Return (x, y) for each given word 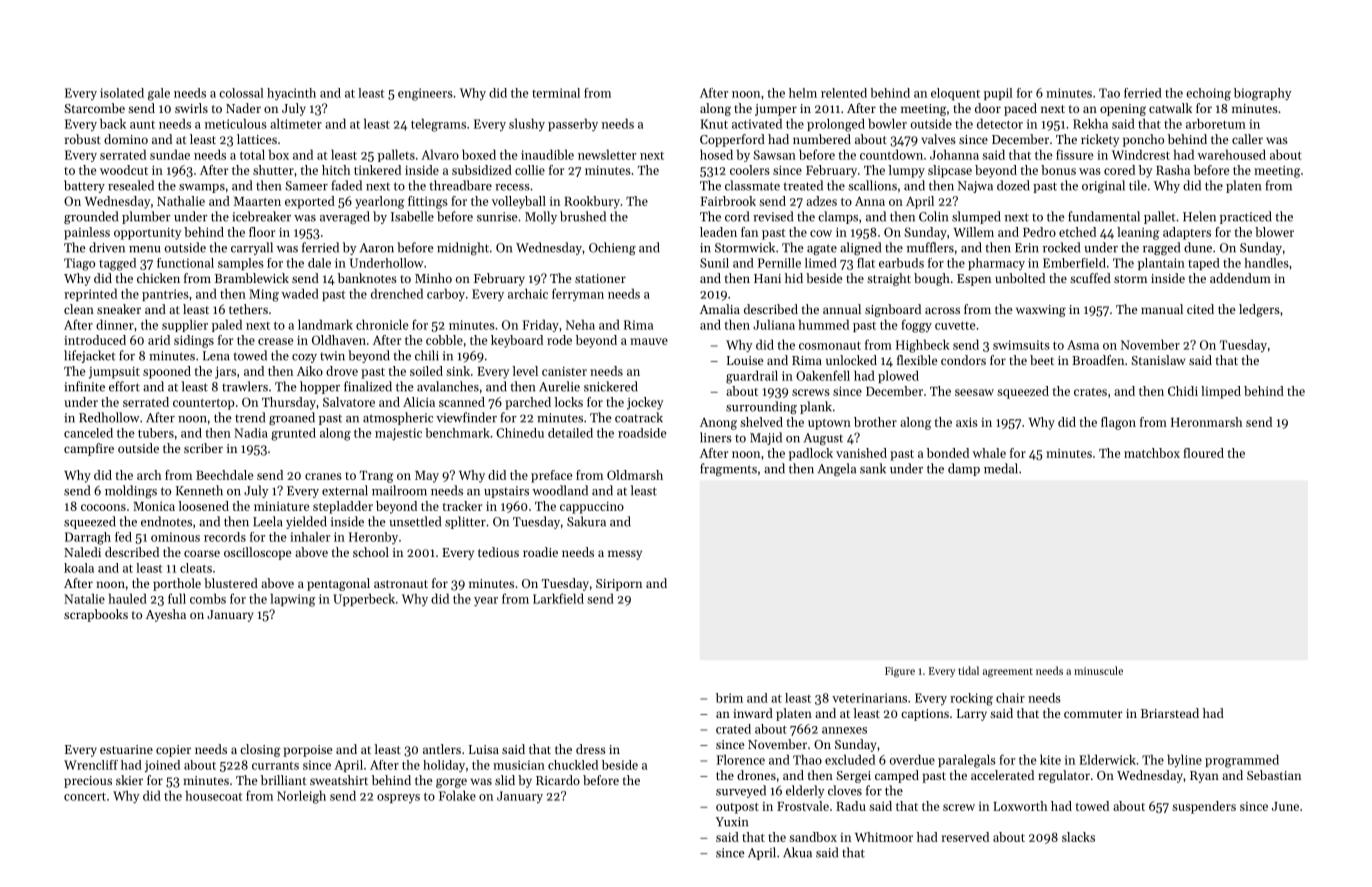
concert (85, 796)
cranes (323, 476)
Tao (1109, 93)
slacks (1078, 837)
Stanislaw (1158, 360)
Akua (797, 852)
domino (126, 139)
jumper (776, 110)
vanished (861, 453)
